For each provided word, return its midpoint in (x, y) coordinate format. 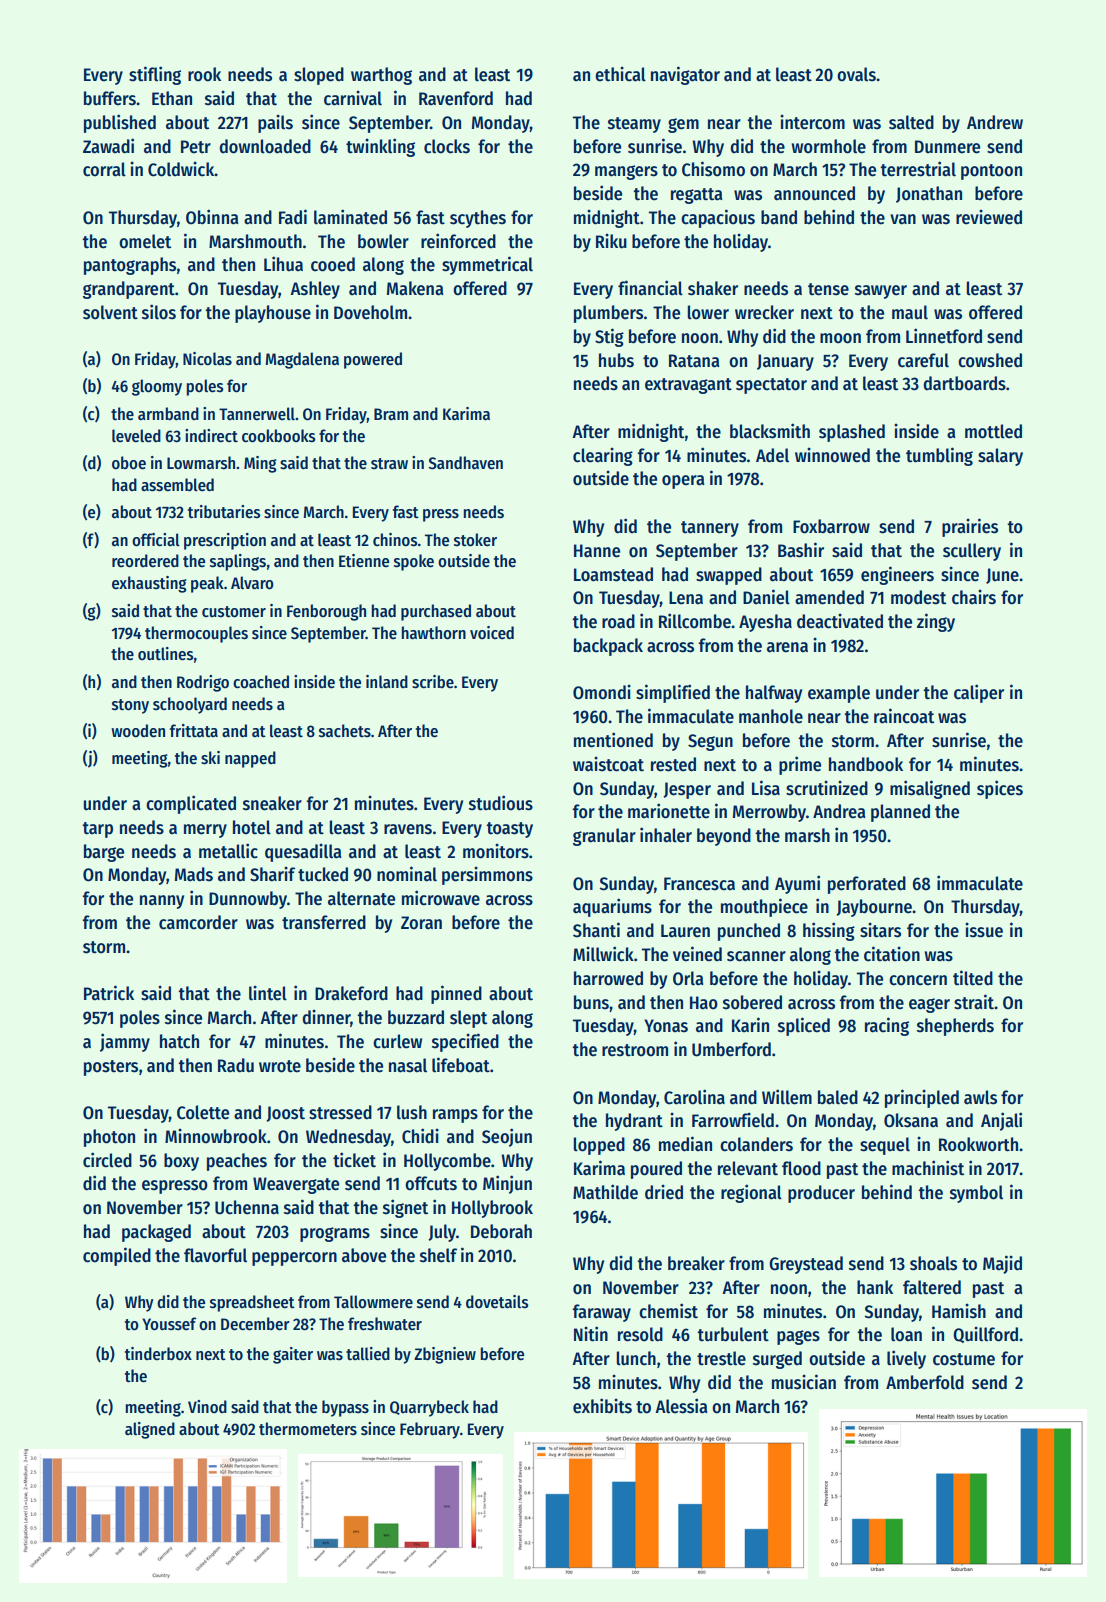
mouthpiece (764, 907)
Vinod (207, 1407)
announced (814, 193)
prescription (225, 541)
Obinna (212, 217)
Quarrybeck (429, 1408)
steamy (634, 125)
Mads (194, 874)
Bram (391, 414)
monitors (496, 851)
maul (910, 312)
